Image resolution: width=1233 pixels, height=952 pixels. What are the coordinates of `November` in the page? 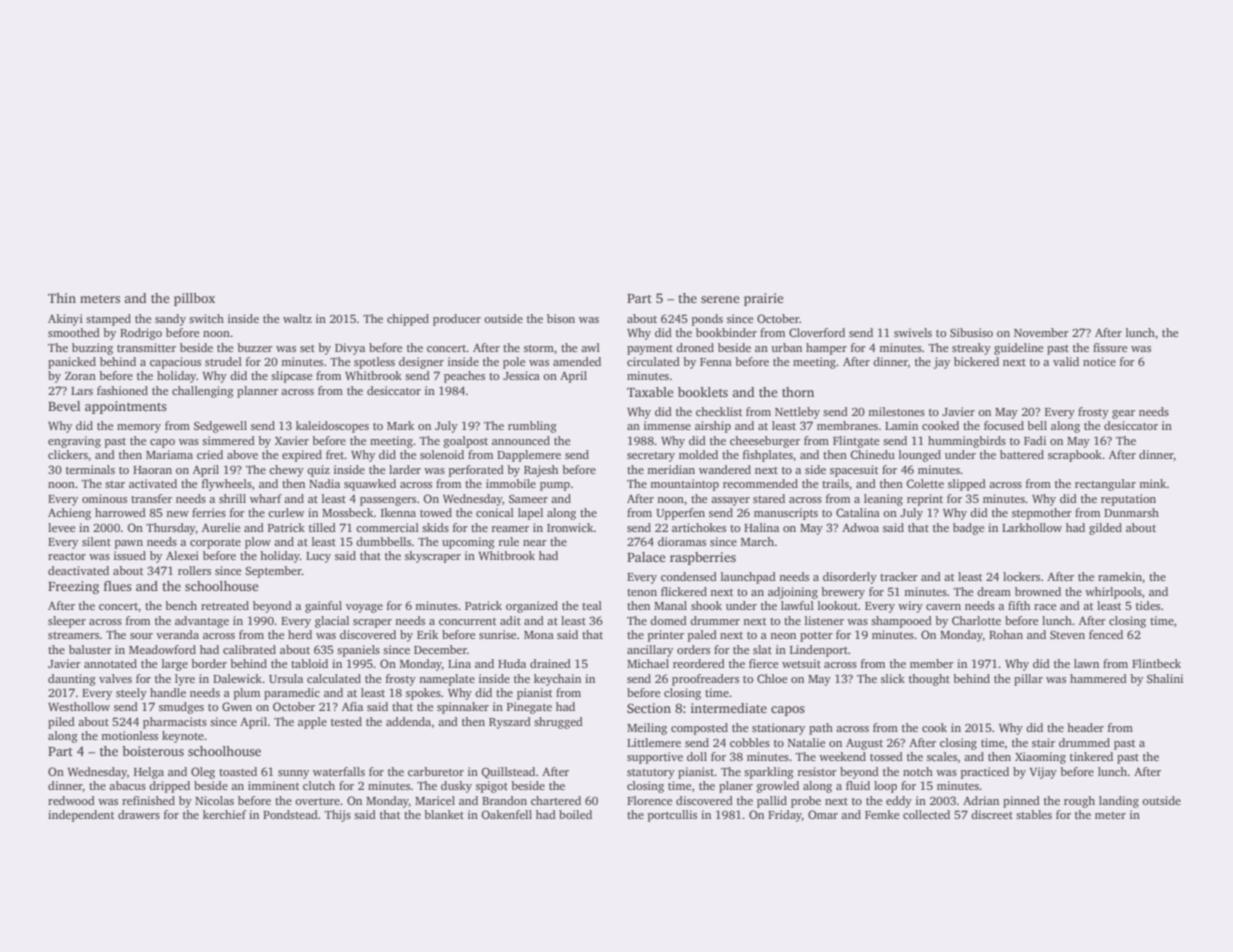 It's located at (1041, 332).
